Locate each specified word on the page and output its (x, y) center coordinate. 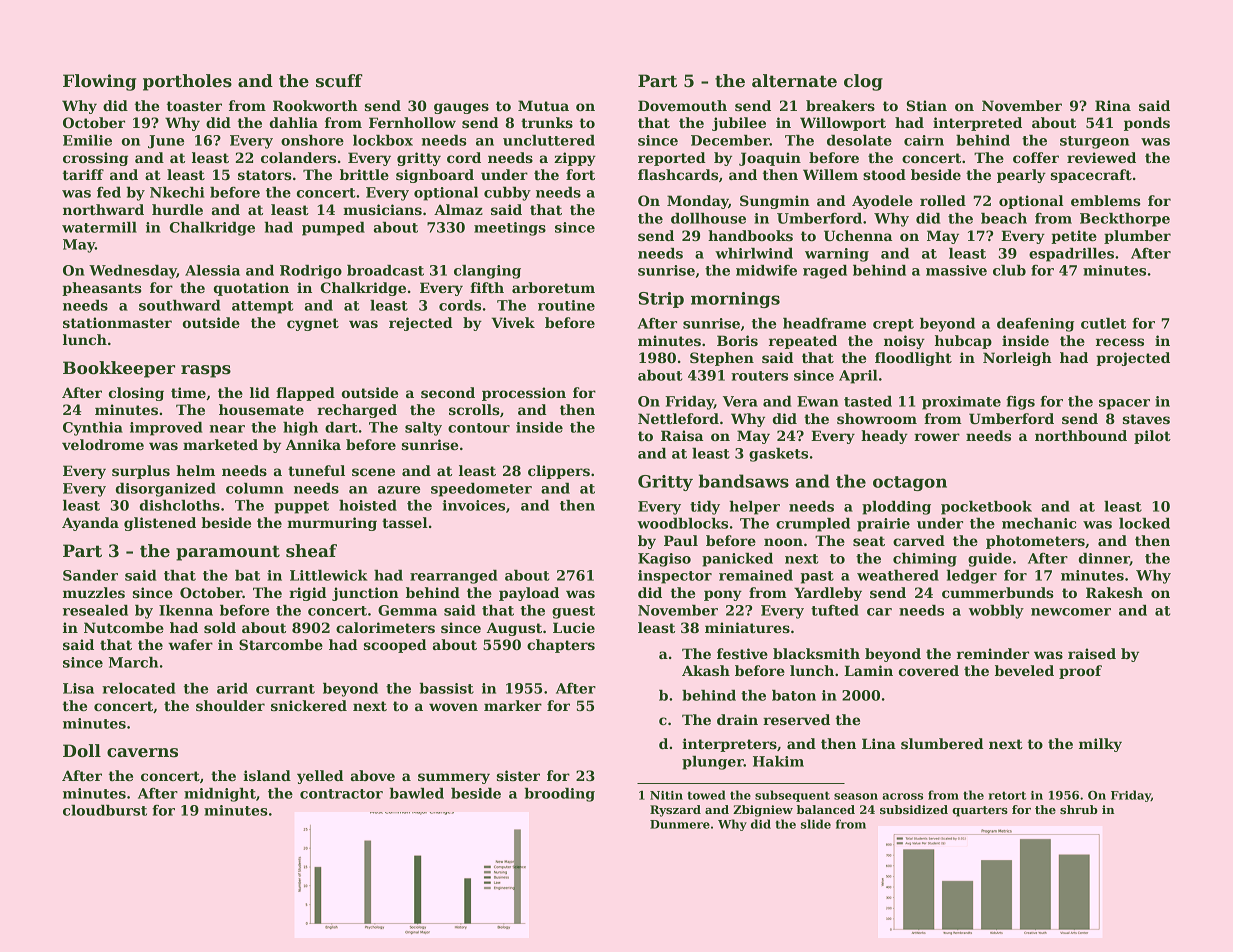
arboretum (553, 287)
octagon (910, 483)
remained (756, 575)
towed (706, 795)
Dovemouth (682, 105)
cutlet (1103, 323)
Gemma (407, 610)
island (267, 775)
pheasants (102, 289)
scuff (339, 81)
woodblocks (682, 523)
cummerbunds (998, 592)
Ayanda (90, 524)
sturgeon (1094, 142)
